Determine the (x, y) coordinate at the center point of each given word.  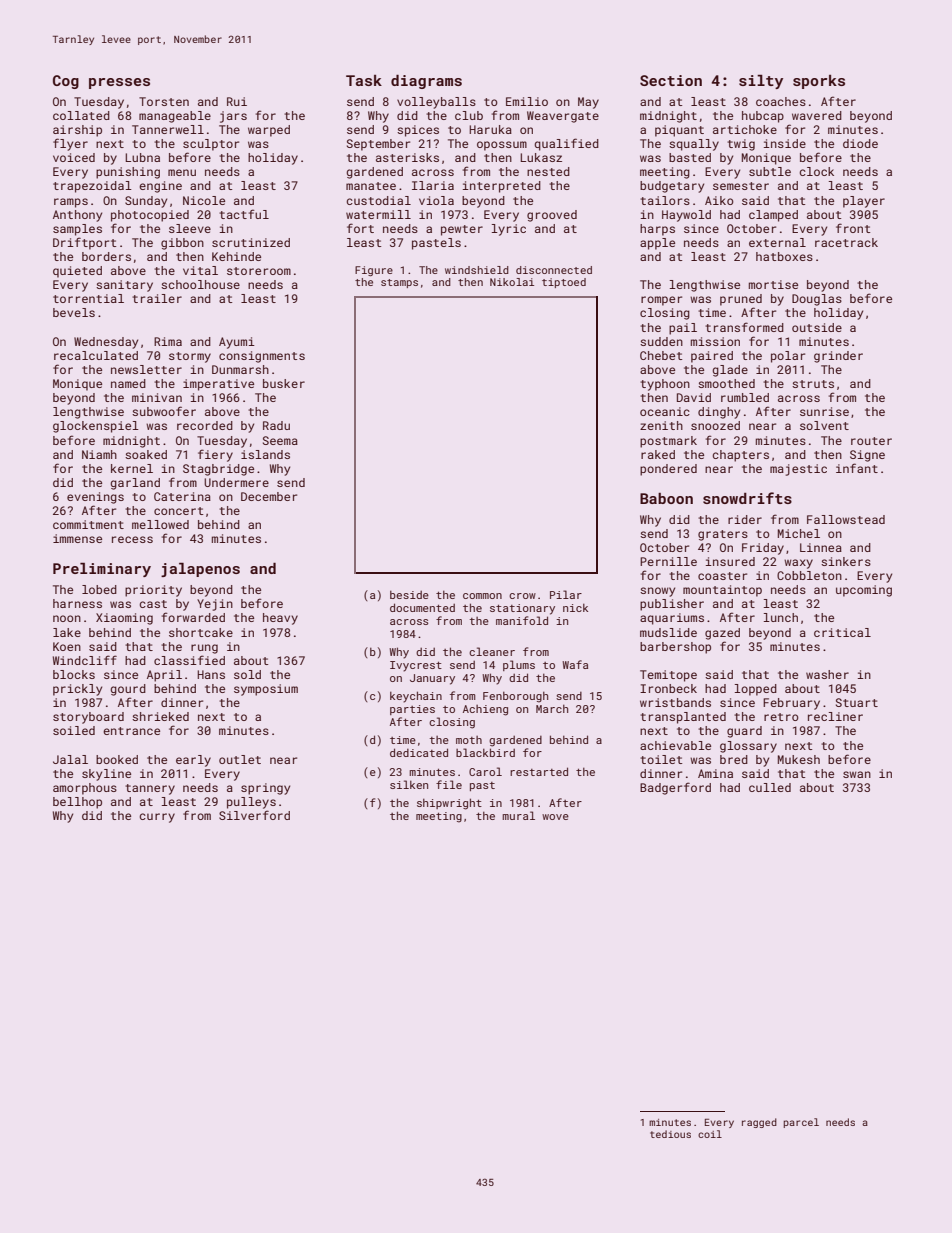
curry (157, 818)
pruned (741, 300)
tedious (670, 1134)
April (164, 676)
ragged (759, 1123)
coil (710, 1134)
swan (857, 774)
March (552, 709)
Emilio (527, 101)
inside (785, 143)
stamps (399, 283)
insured (730, 561)
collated (81, 115)
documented (422, 607)
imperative (218, 385)
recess (132, 539)
